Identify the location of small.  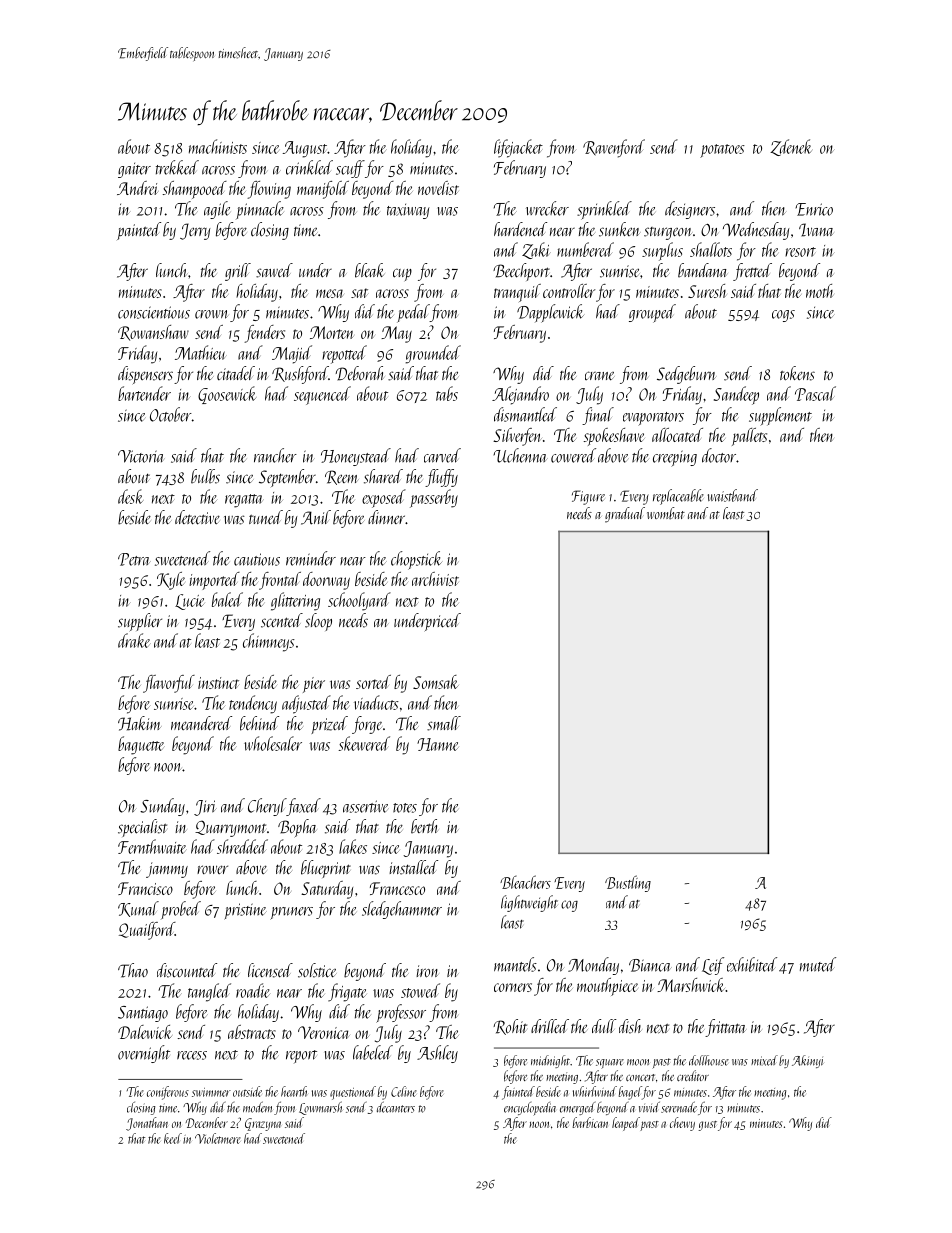
(444, 723).
